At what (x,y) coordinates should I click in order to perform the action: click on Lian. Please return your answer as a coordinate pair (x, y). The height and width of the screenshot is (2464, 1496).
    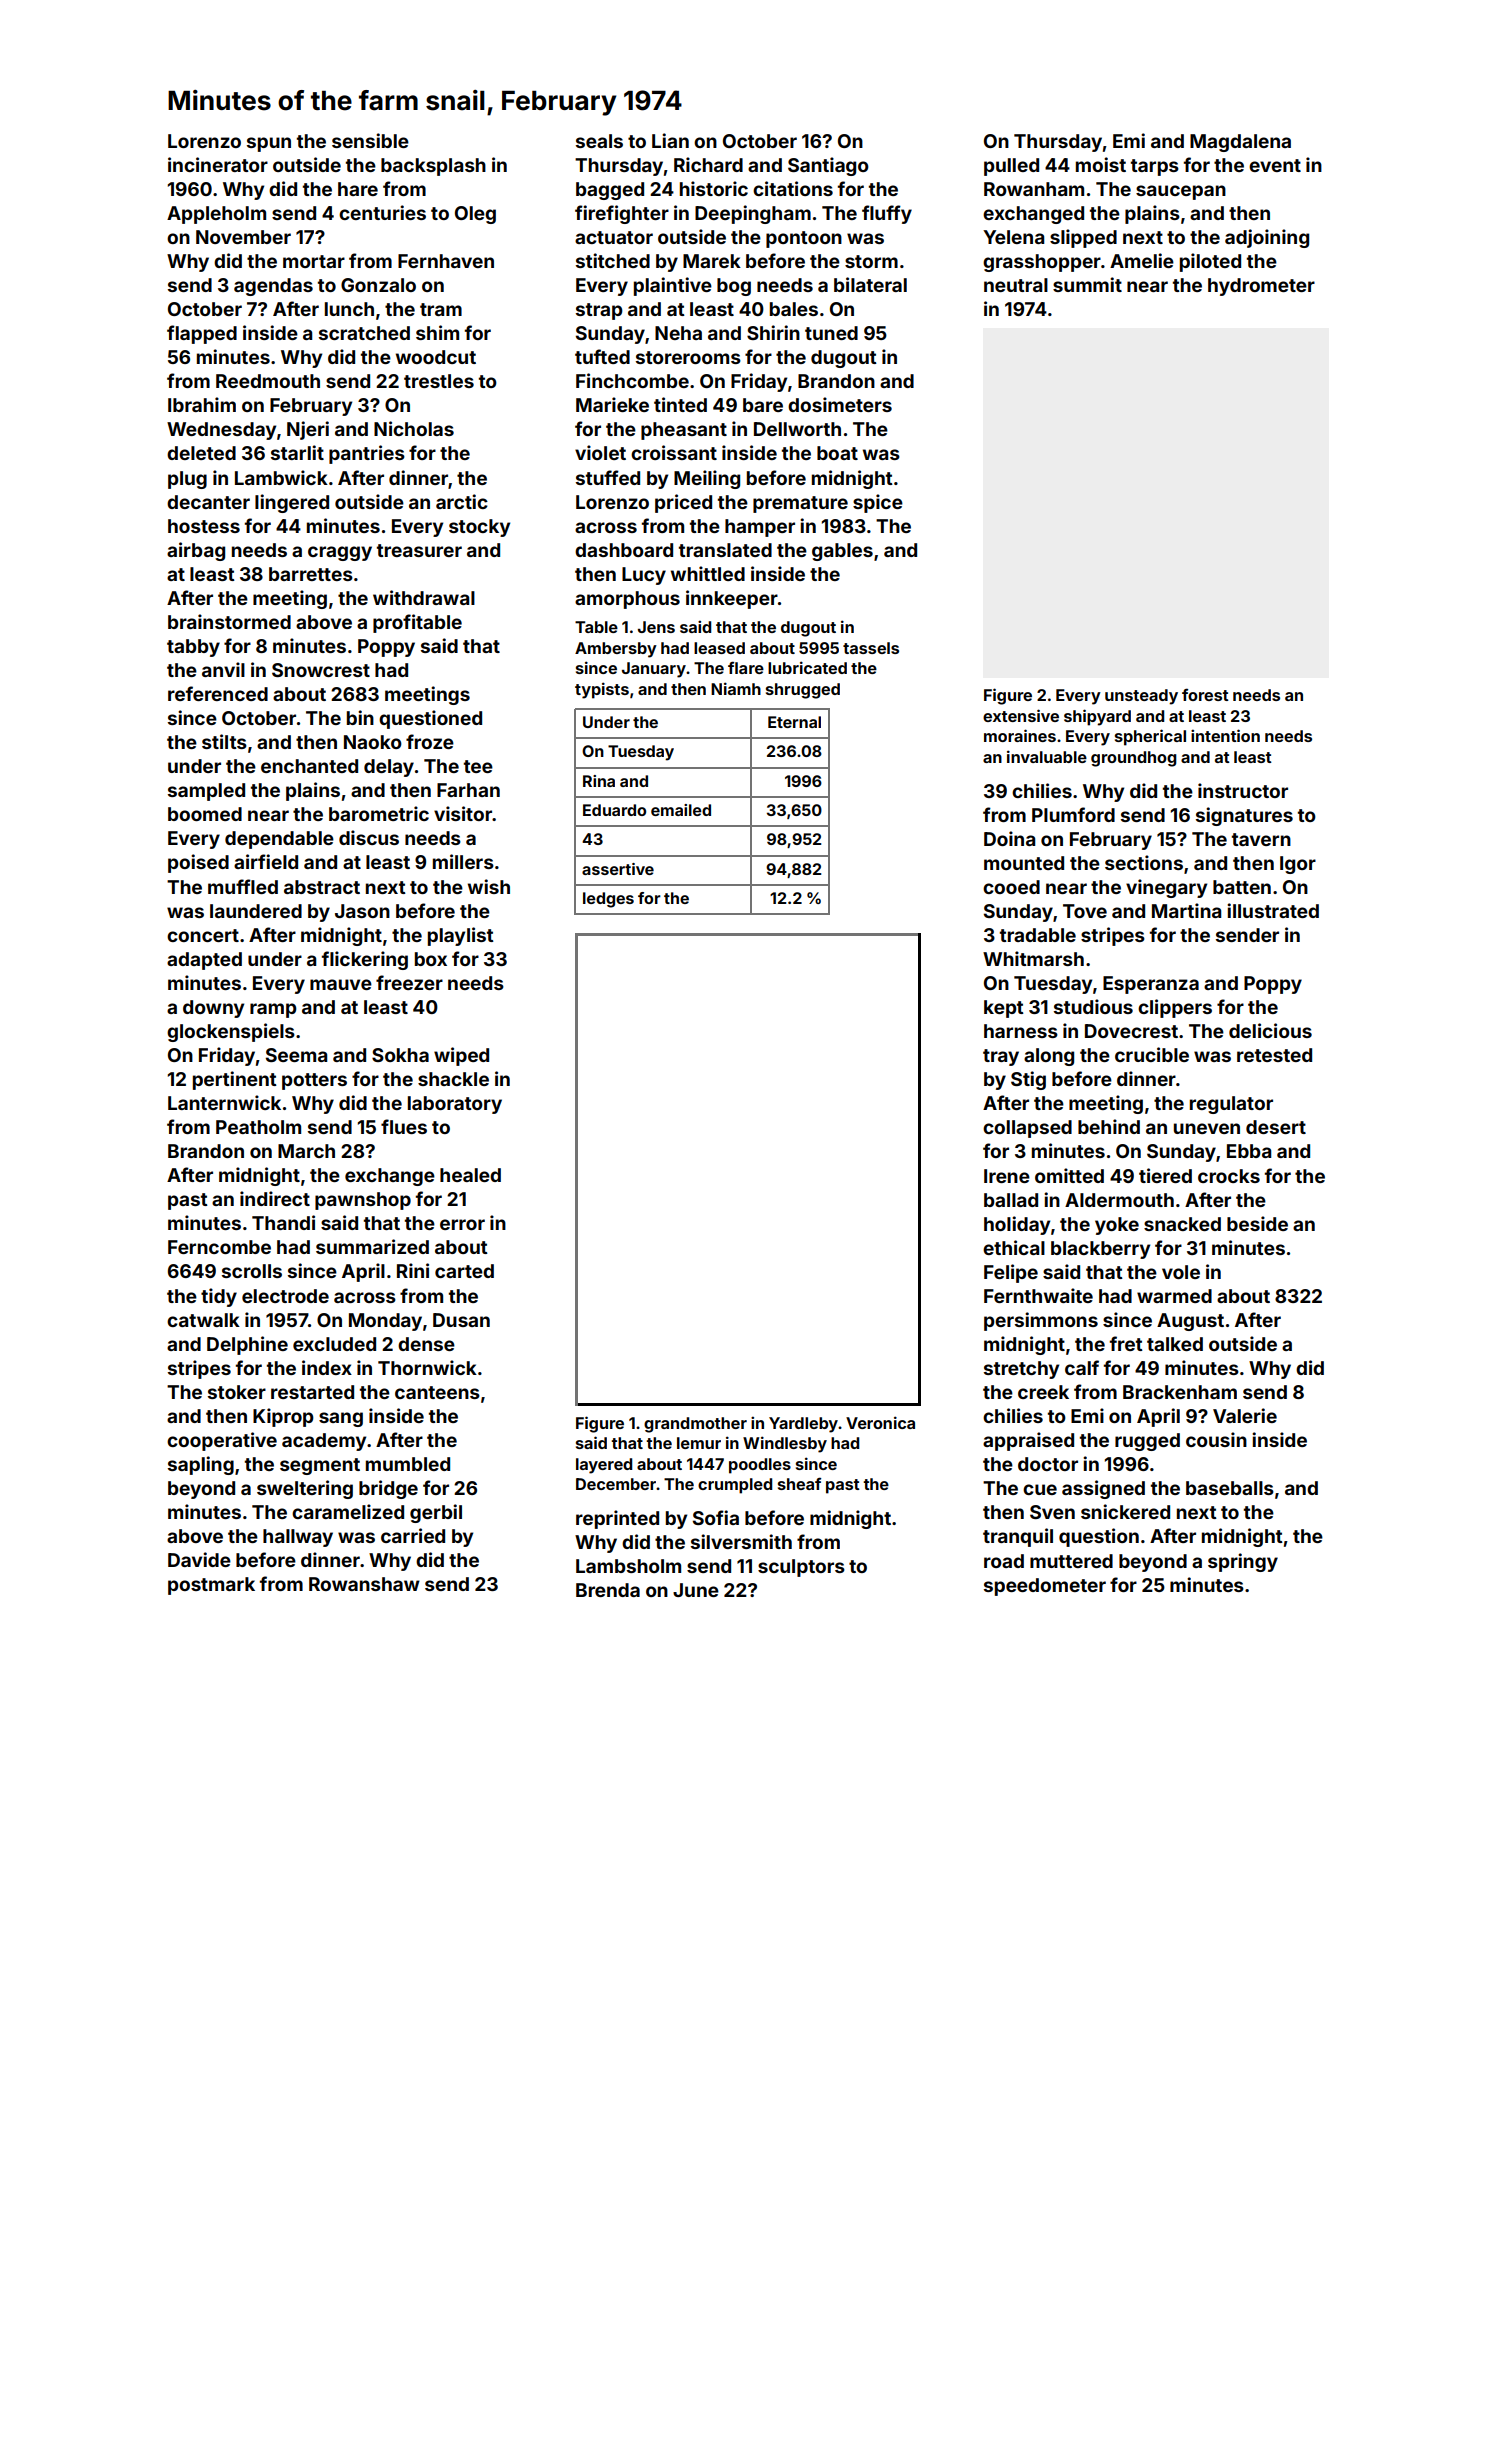
    Looking at the image, I should click on (670, 140).
